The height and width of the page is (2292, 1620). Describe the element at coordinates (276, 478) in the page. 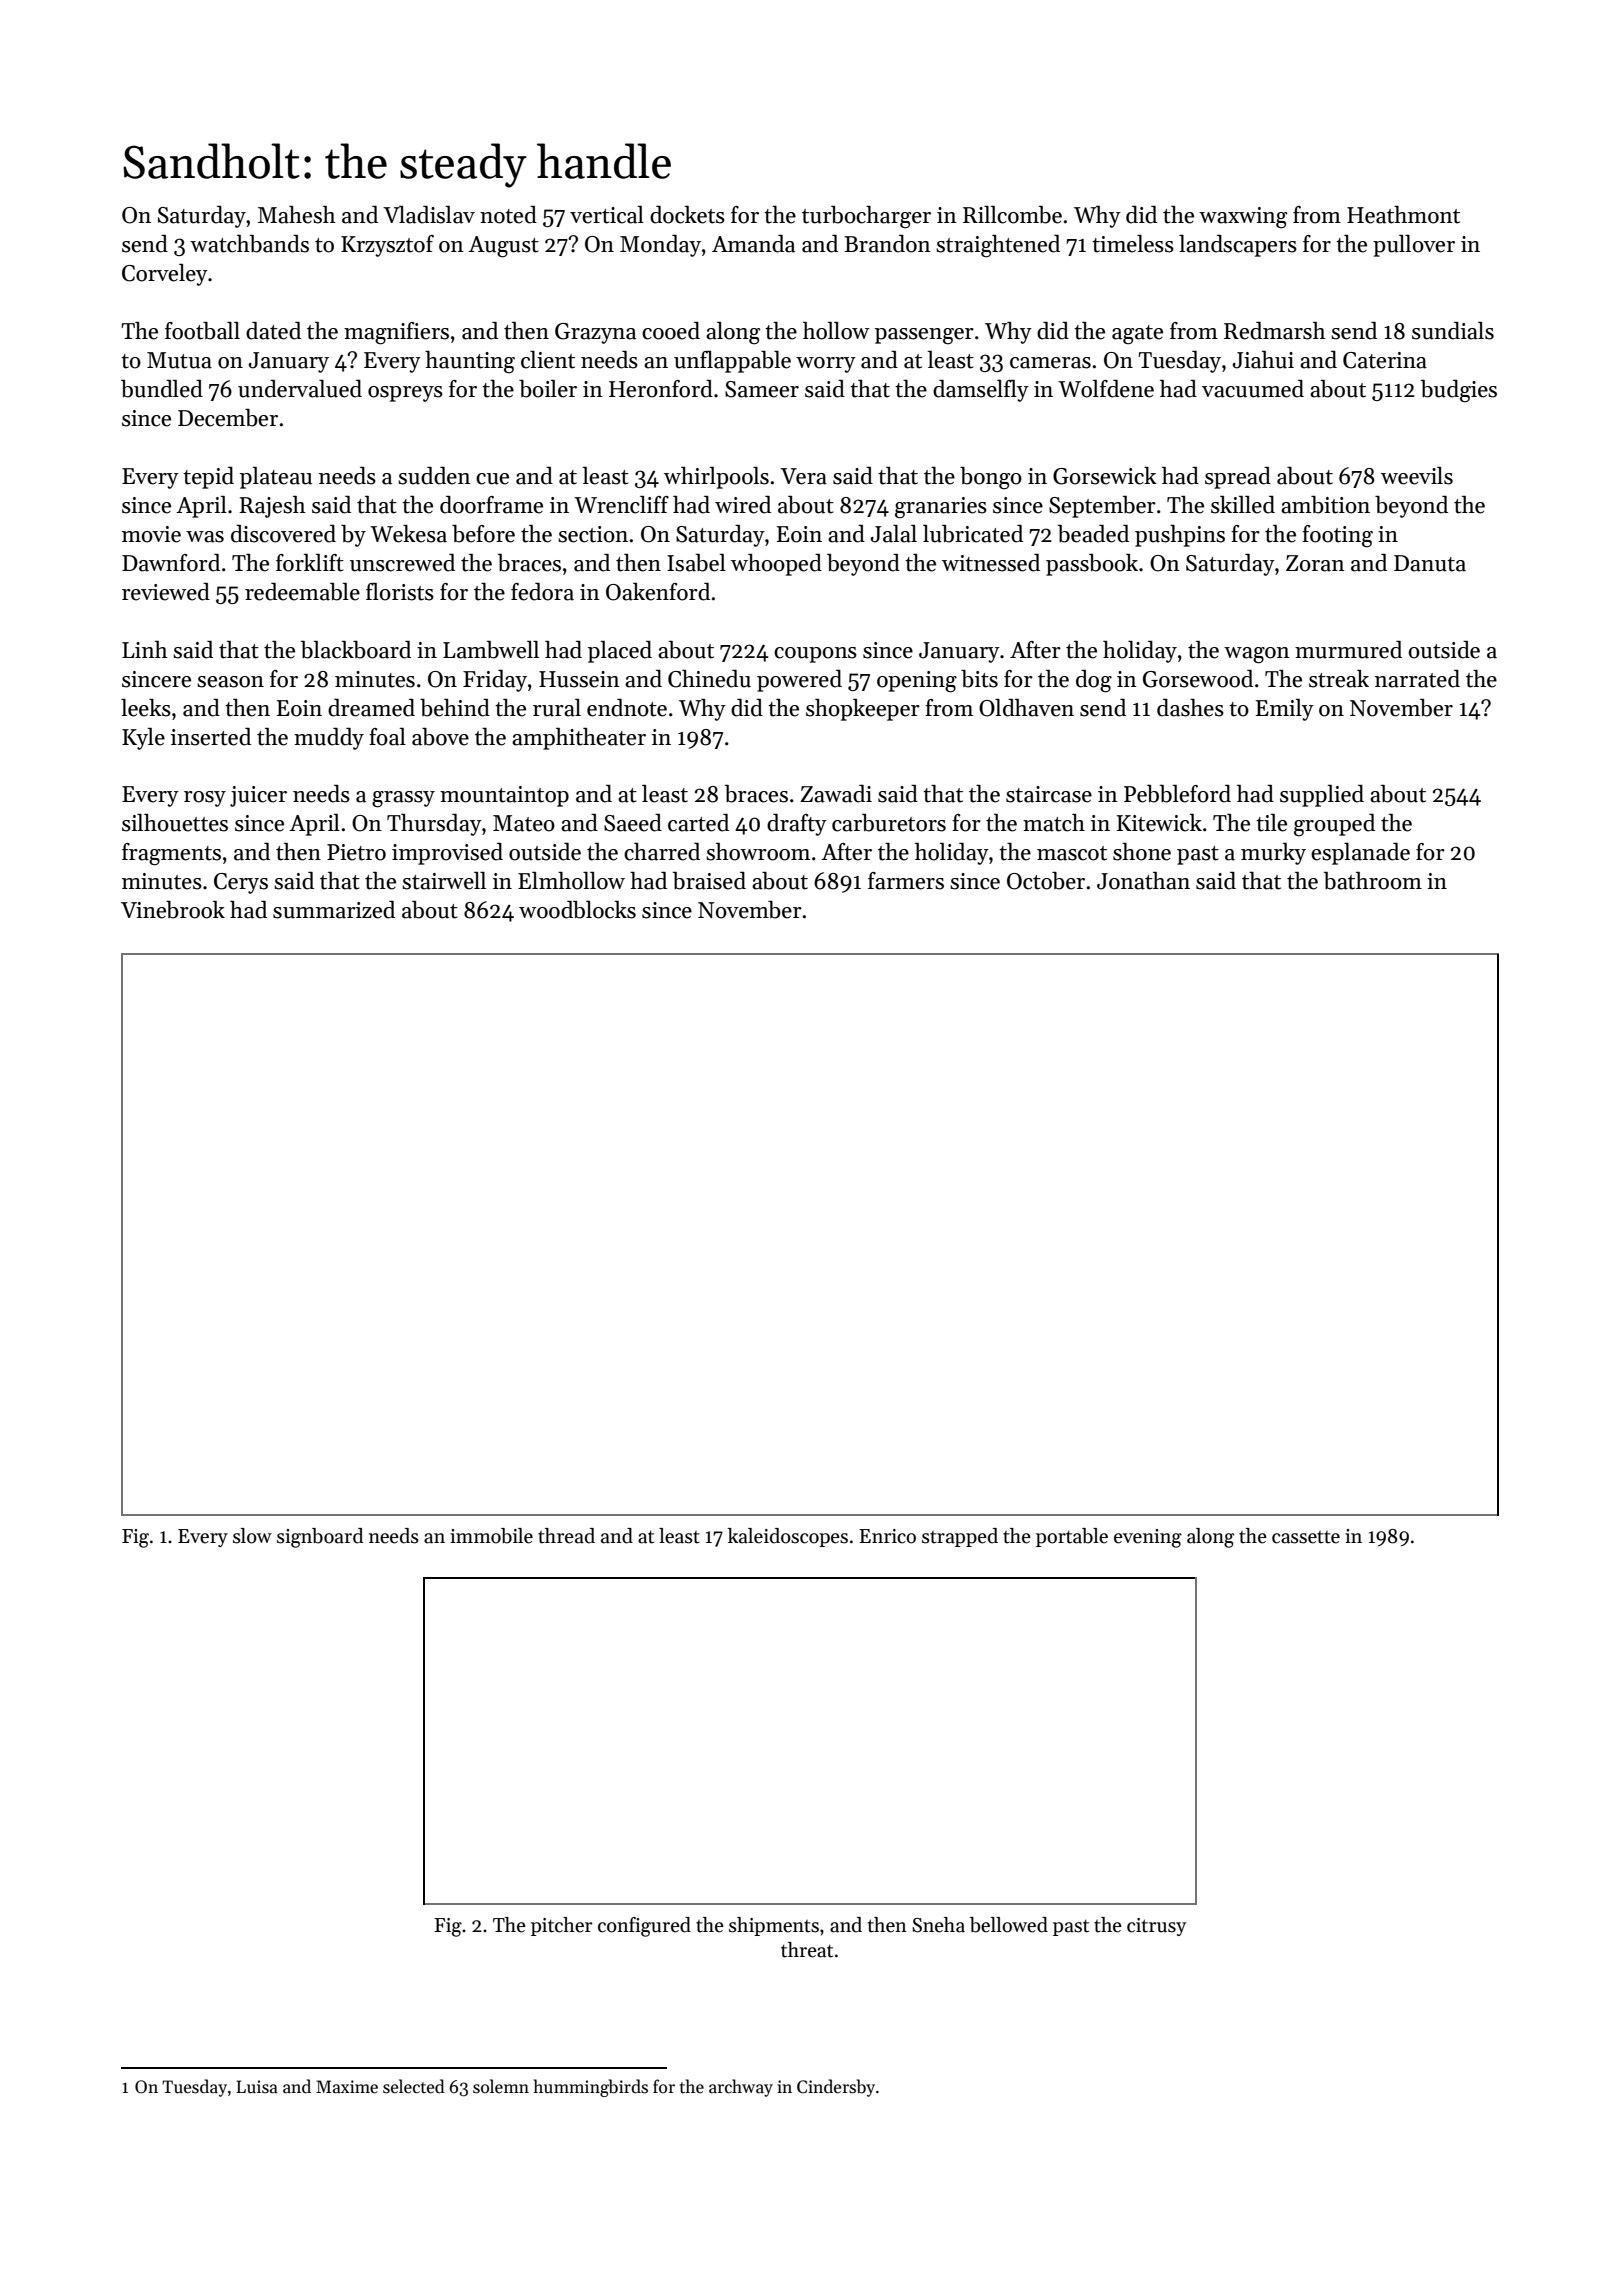

I see `plateau` at that location.
